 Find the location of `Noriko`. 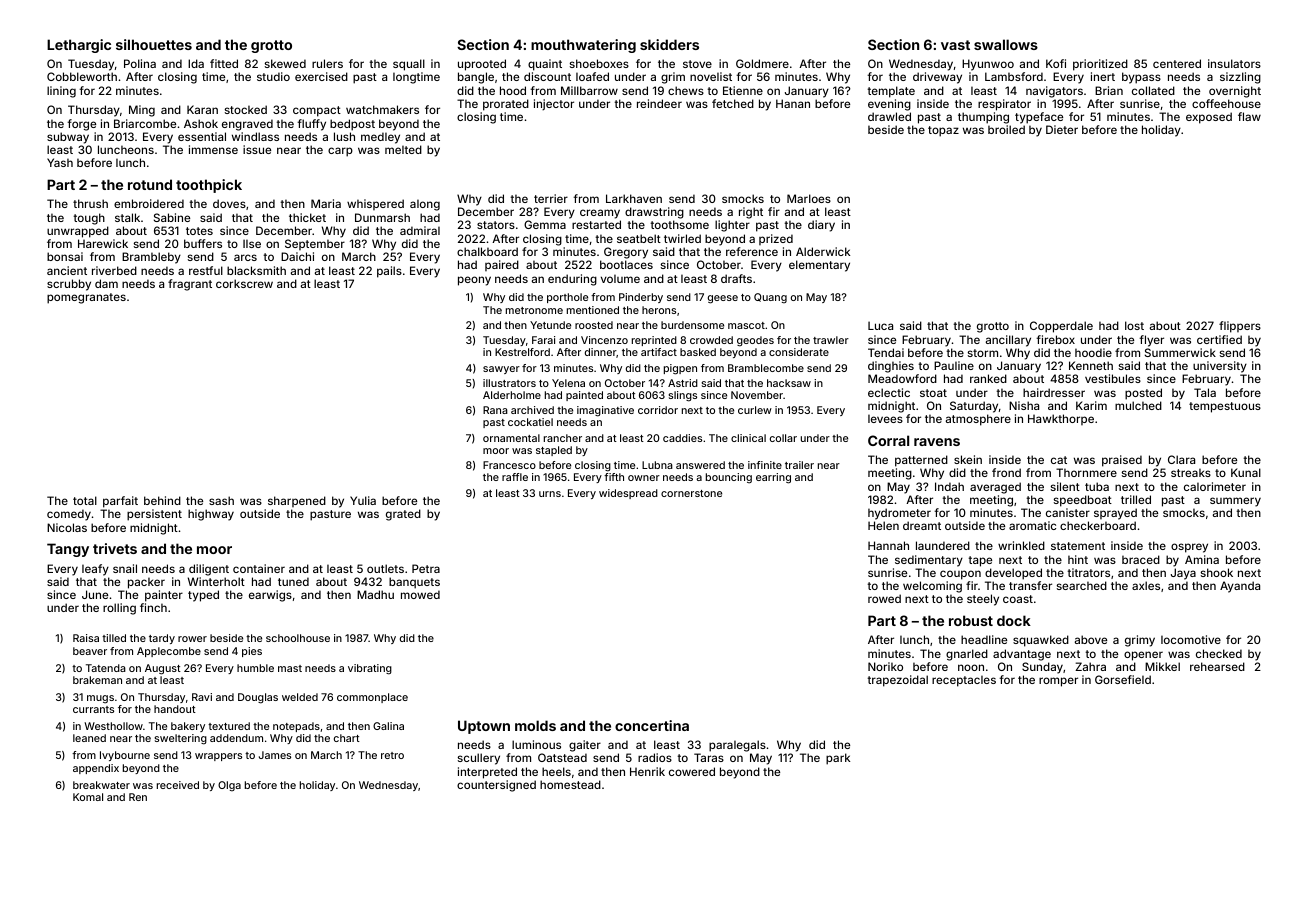

Noriko is located at coordinates (885, 666).
